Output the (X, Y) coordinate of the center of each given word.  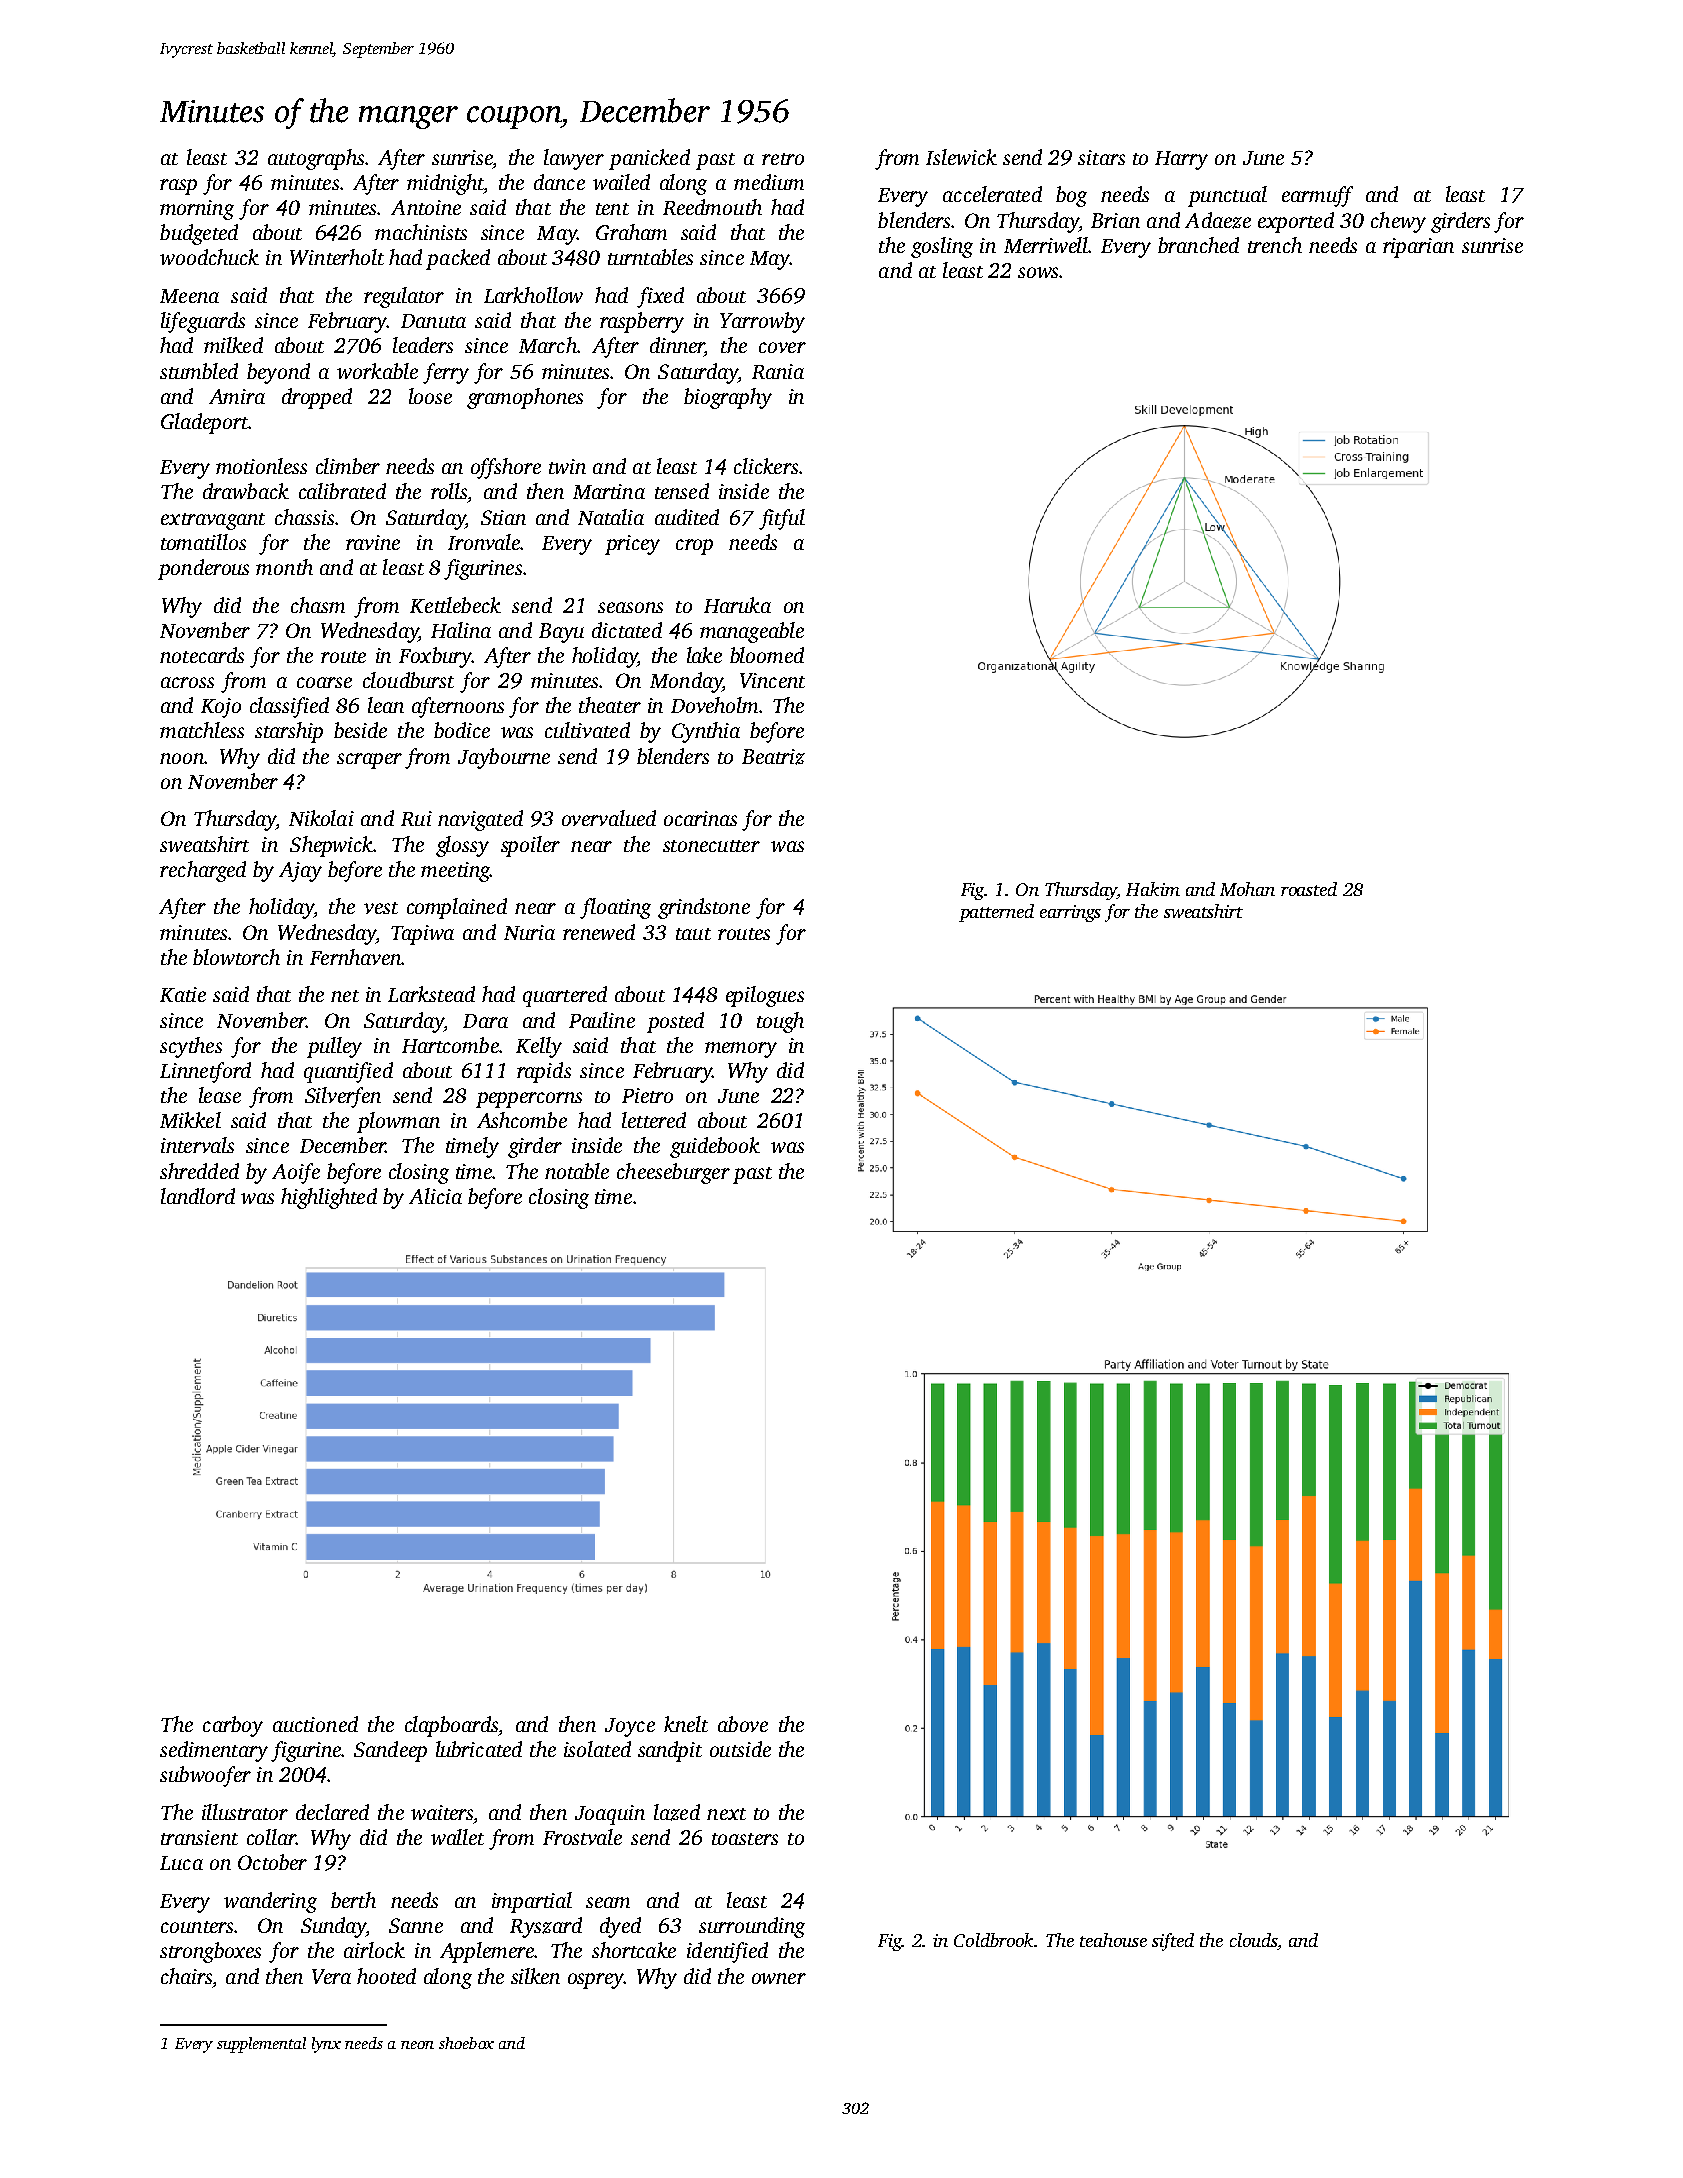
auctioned (315, 1724)
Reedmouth (712, 207)
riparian (1418, 248)
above (743, 1724)
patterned (996, 913)
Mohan (1247, 889)
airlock (374, 1950)
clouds (1253, 1940)
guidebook (715, 1147)
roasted (1309, 889)
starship (289, 732)
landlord (198, 1196)
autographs (316, 159)
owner (779, 1978)
